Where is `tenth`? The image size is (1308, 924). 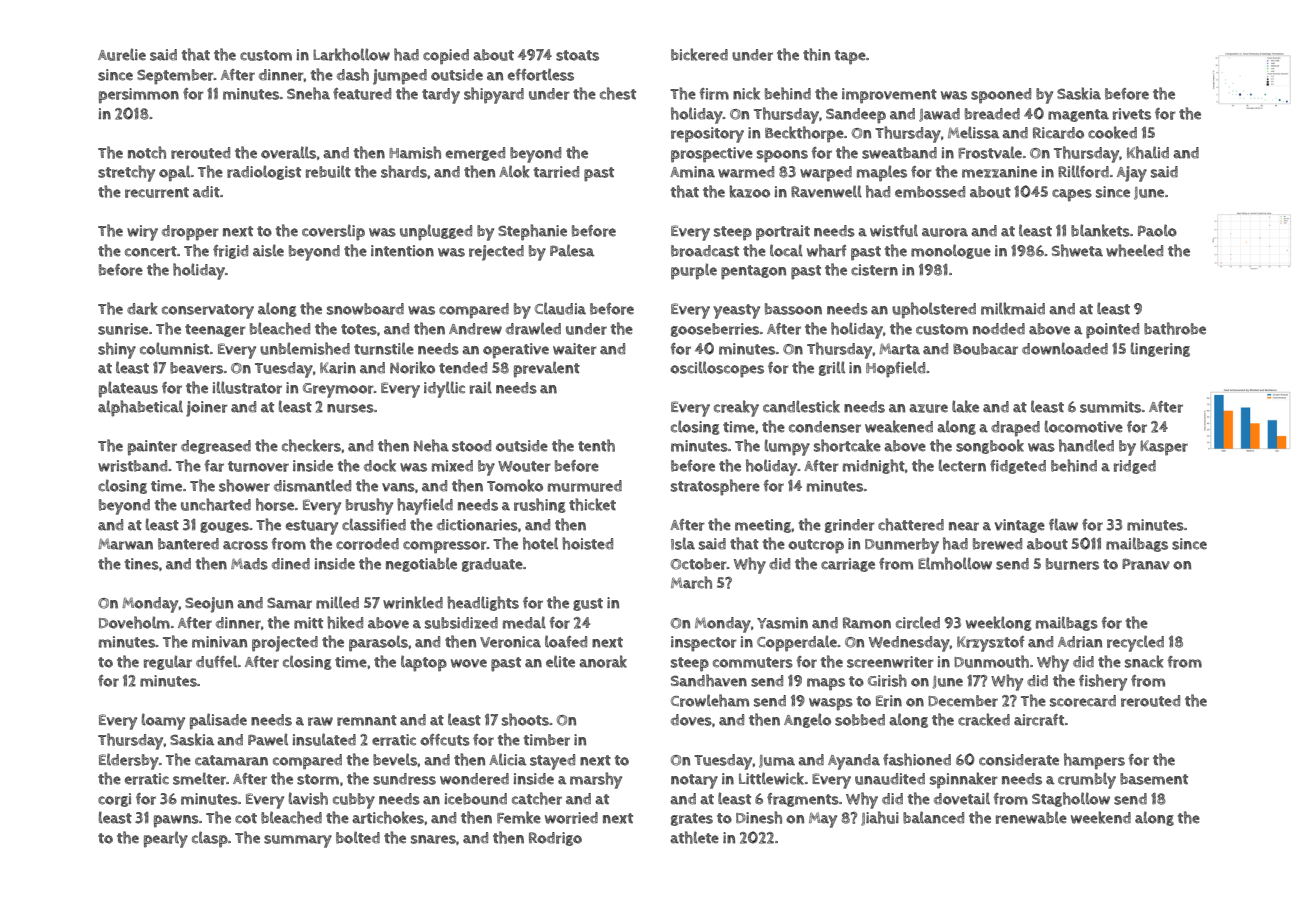 tenth is located at coordinates (596, 445).
